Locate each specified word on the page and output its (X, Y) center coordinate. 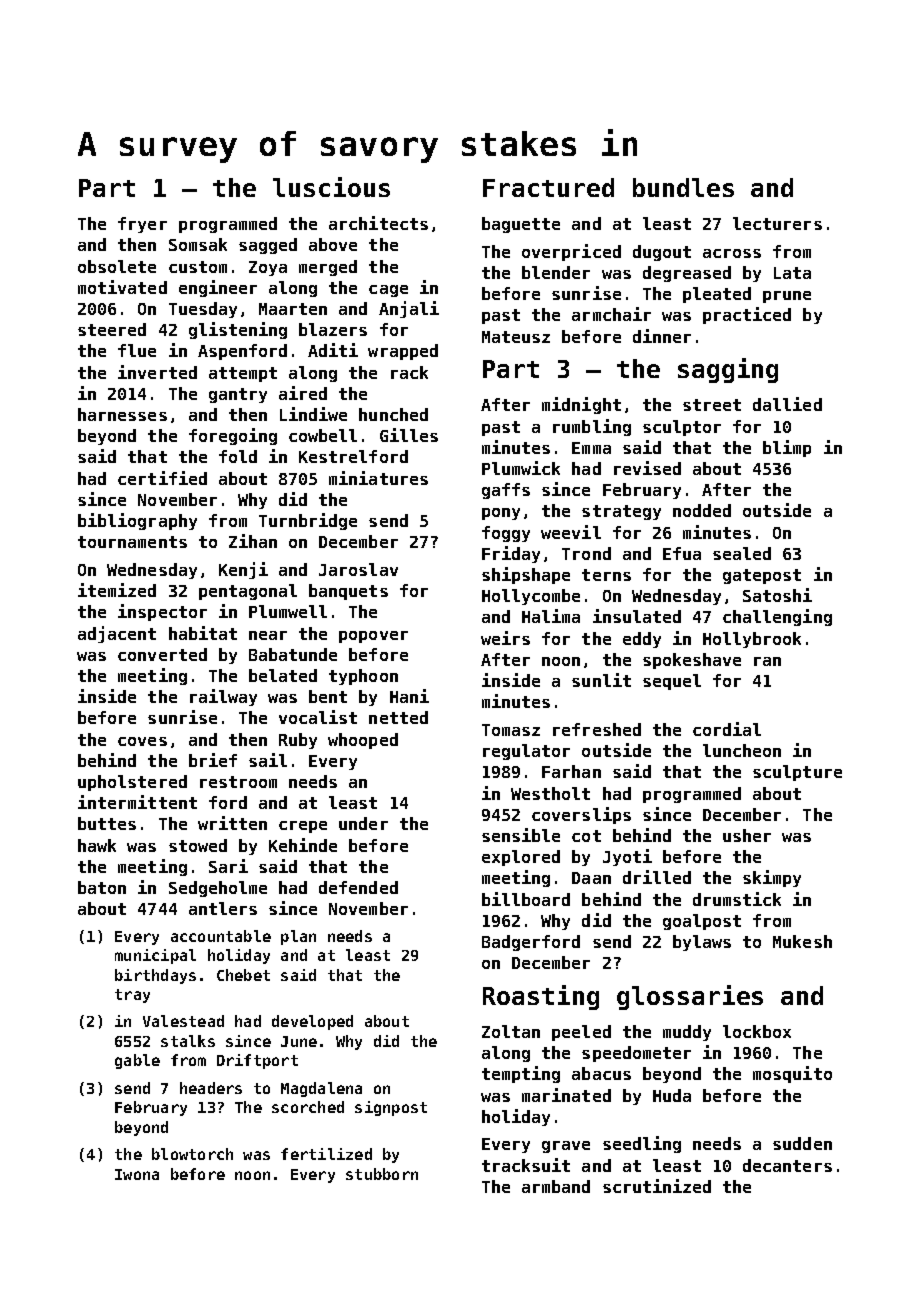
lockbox (757, 1031)
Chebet (243, 975)
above (333, 244)
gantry (238, 395)
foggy (506, 534)
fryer (142, 225)
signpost (391, 1108)
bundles (683, 187)
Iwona (137, 1174)
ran (767, 661)
